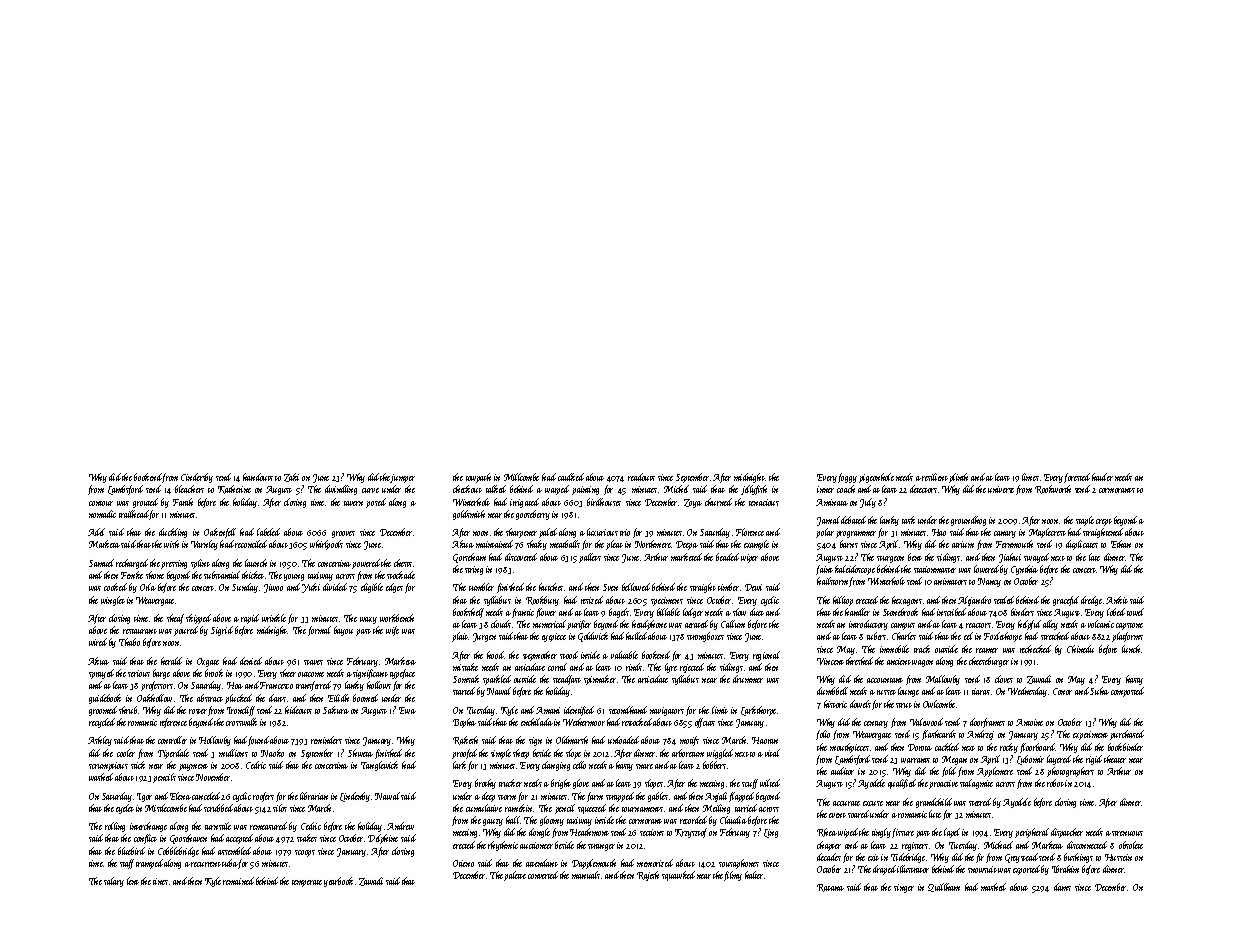 This page has width=1233, height=952. Describe the element at coordinates (220, 533) in the page. I see `Oakenfell` at that location.
